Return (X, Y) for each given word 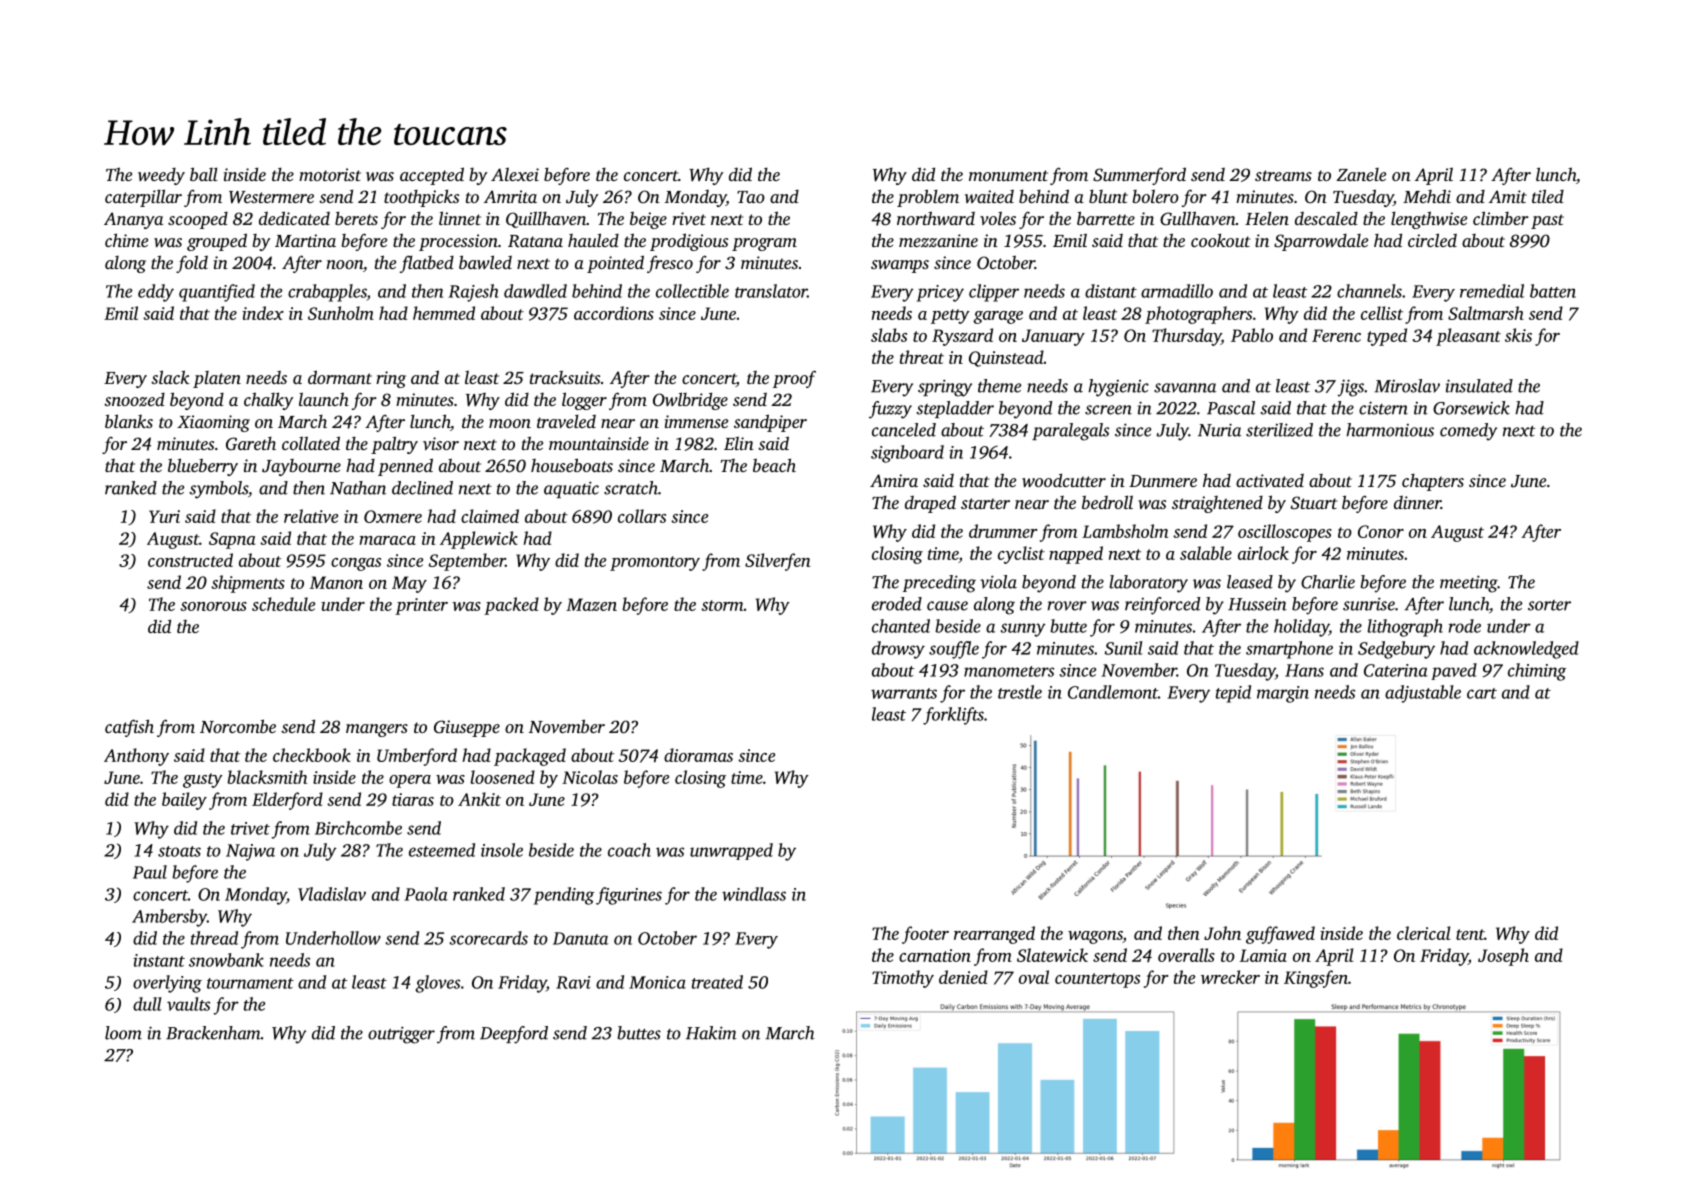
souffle (954, 650)
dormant (340, 377)
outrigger (401, 1035)
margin (1283, 694)
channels (1369, 291)
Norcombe (238, 726)
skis (1518, 335)
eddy (156, 293)
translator (771, 291)
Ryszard (962, 337)
